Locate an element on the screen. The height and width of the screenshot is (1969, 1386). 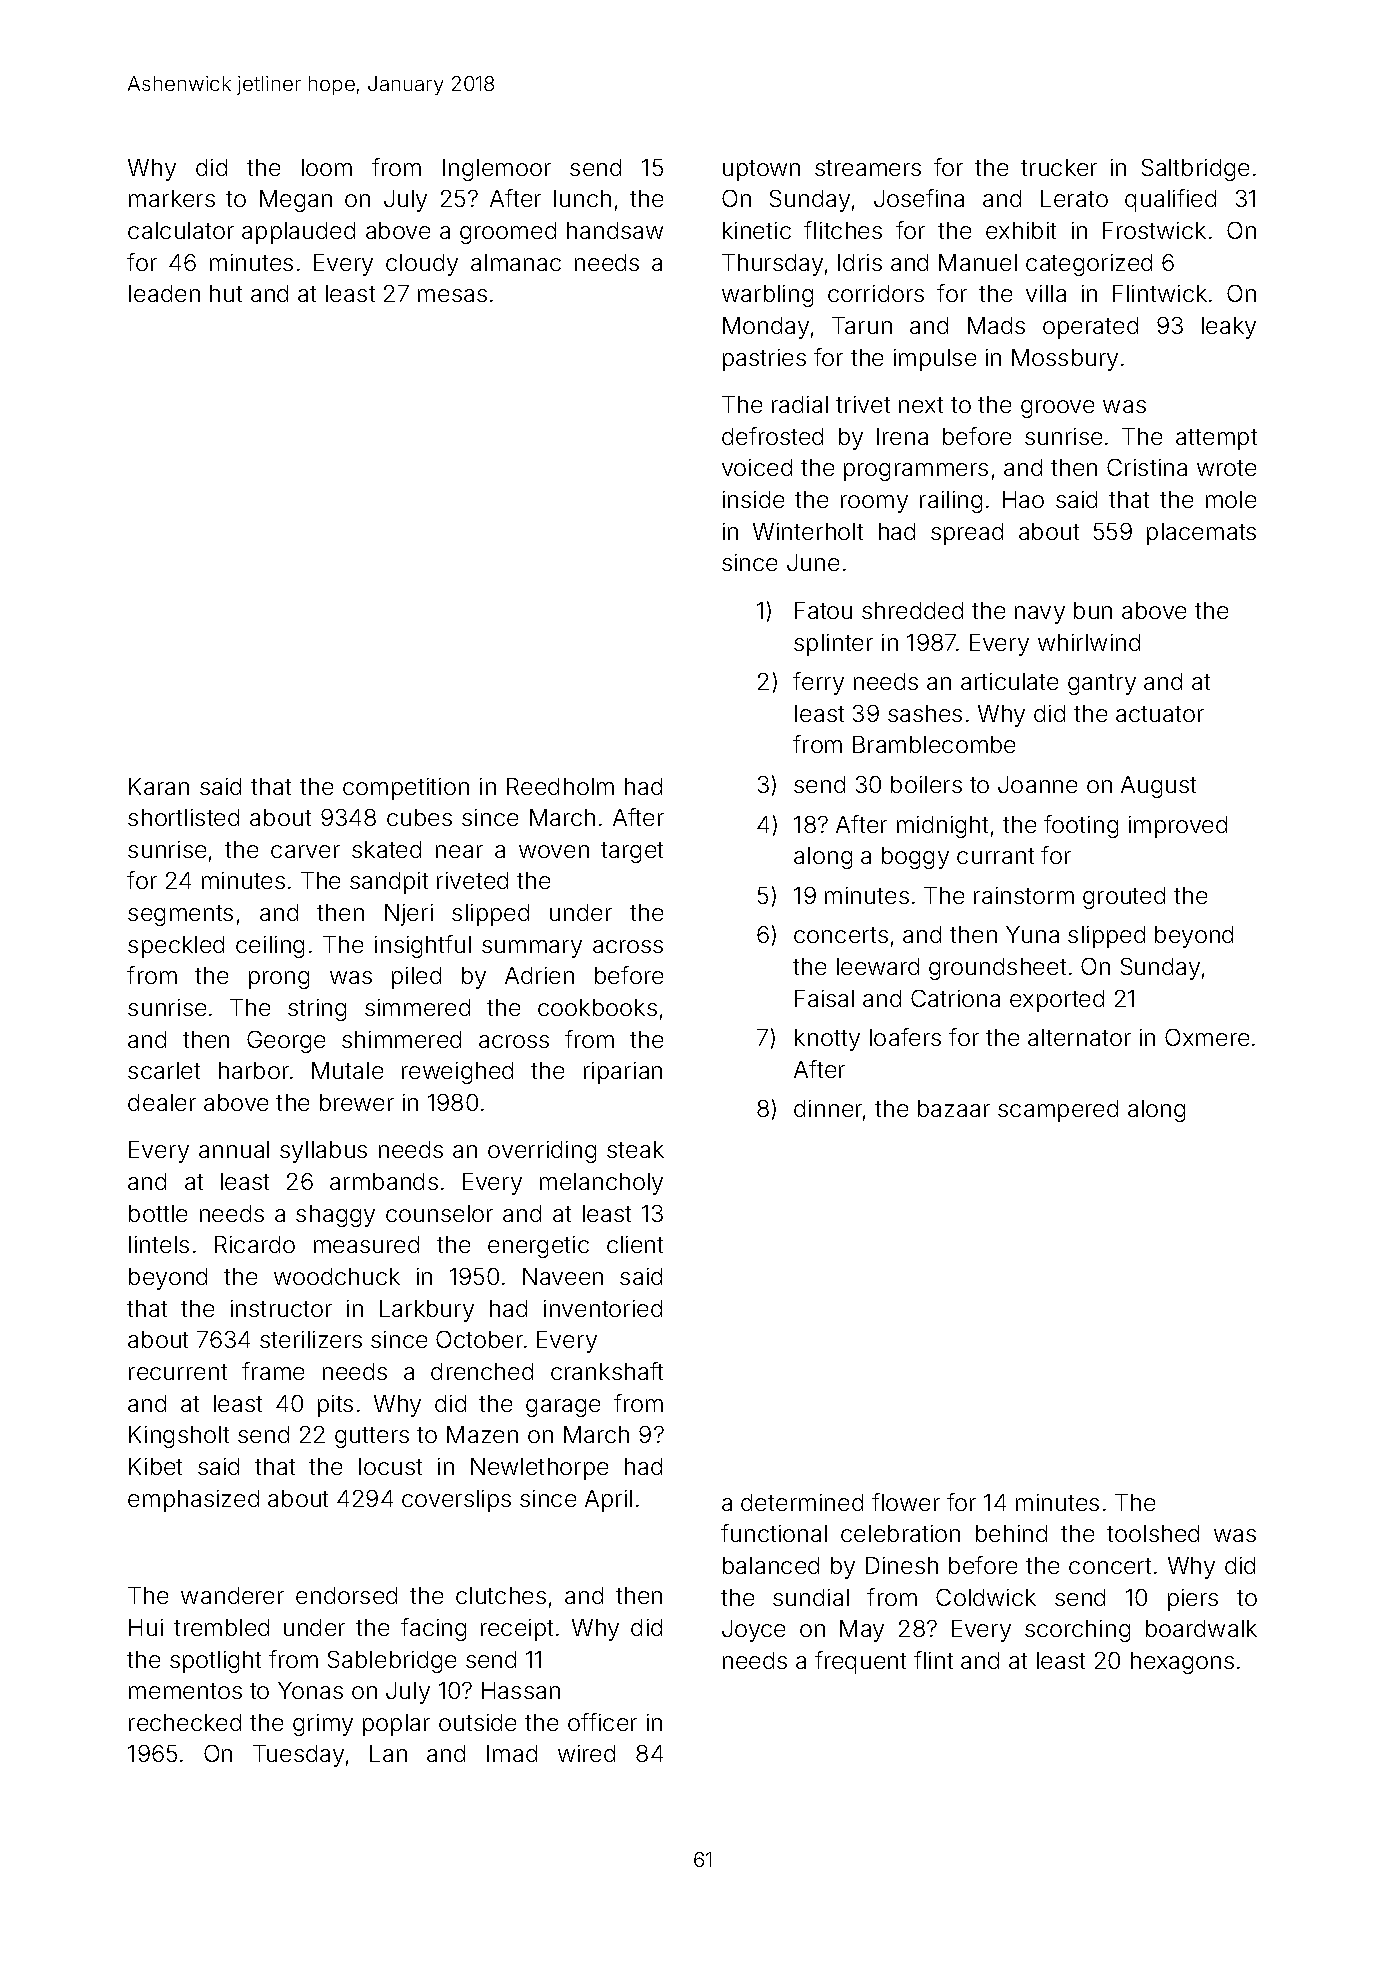
pastries is located at coordinates (764, 360).
